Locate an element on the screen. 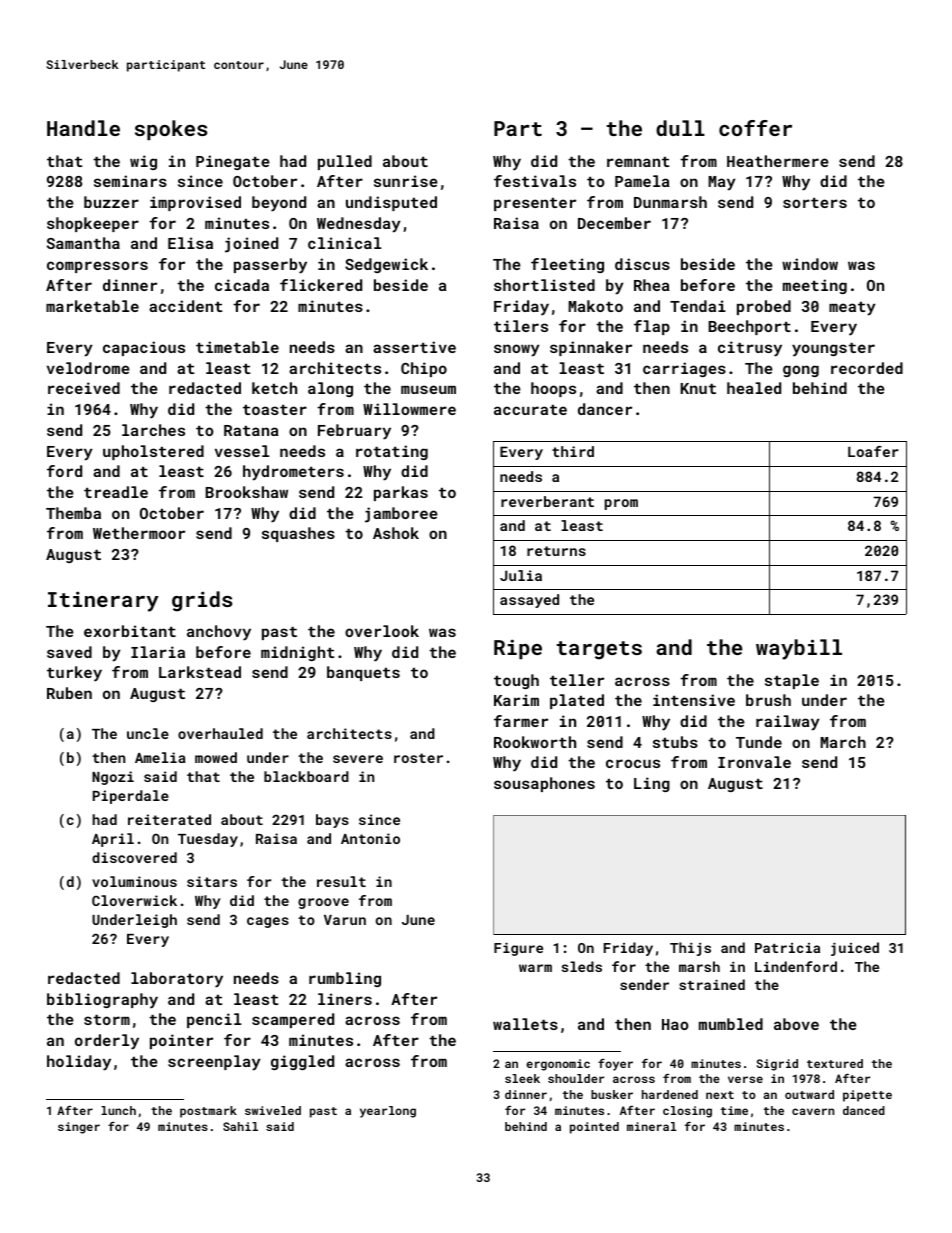  Antonio is located at coordinates (370, 838).
